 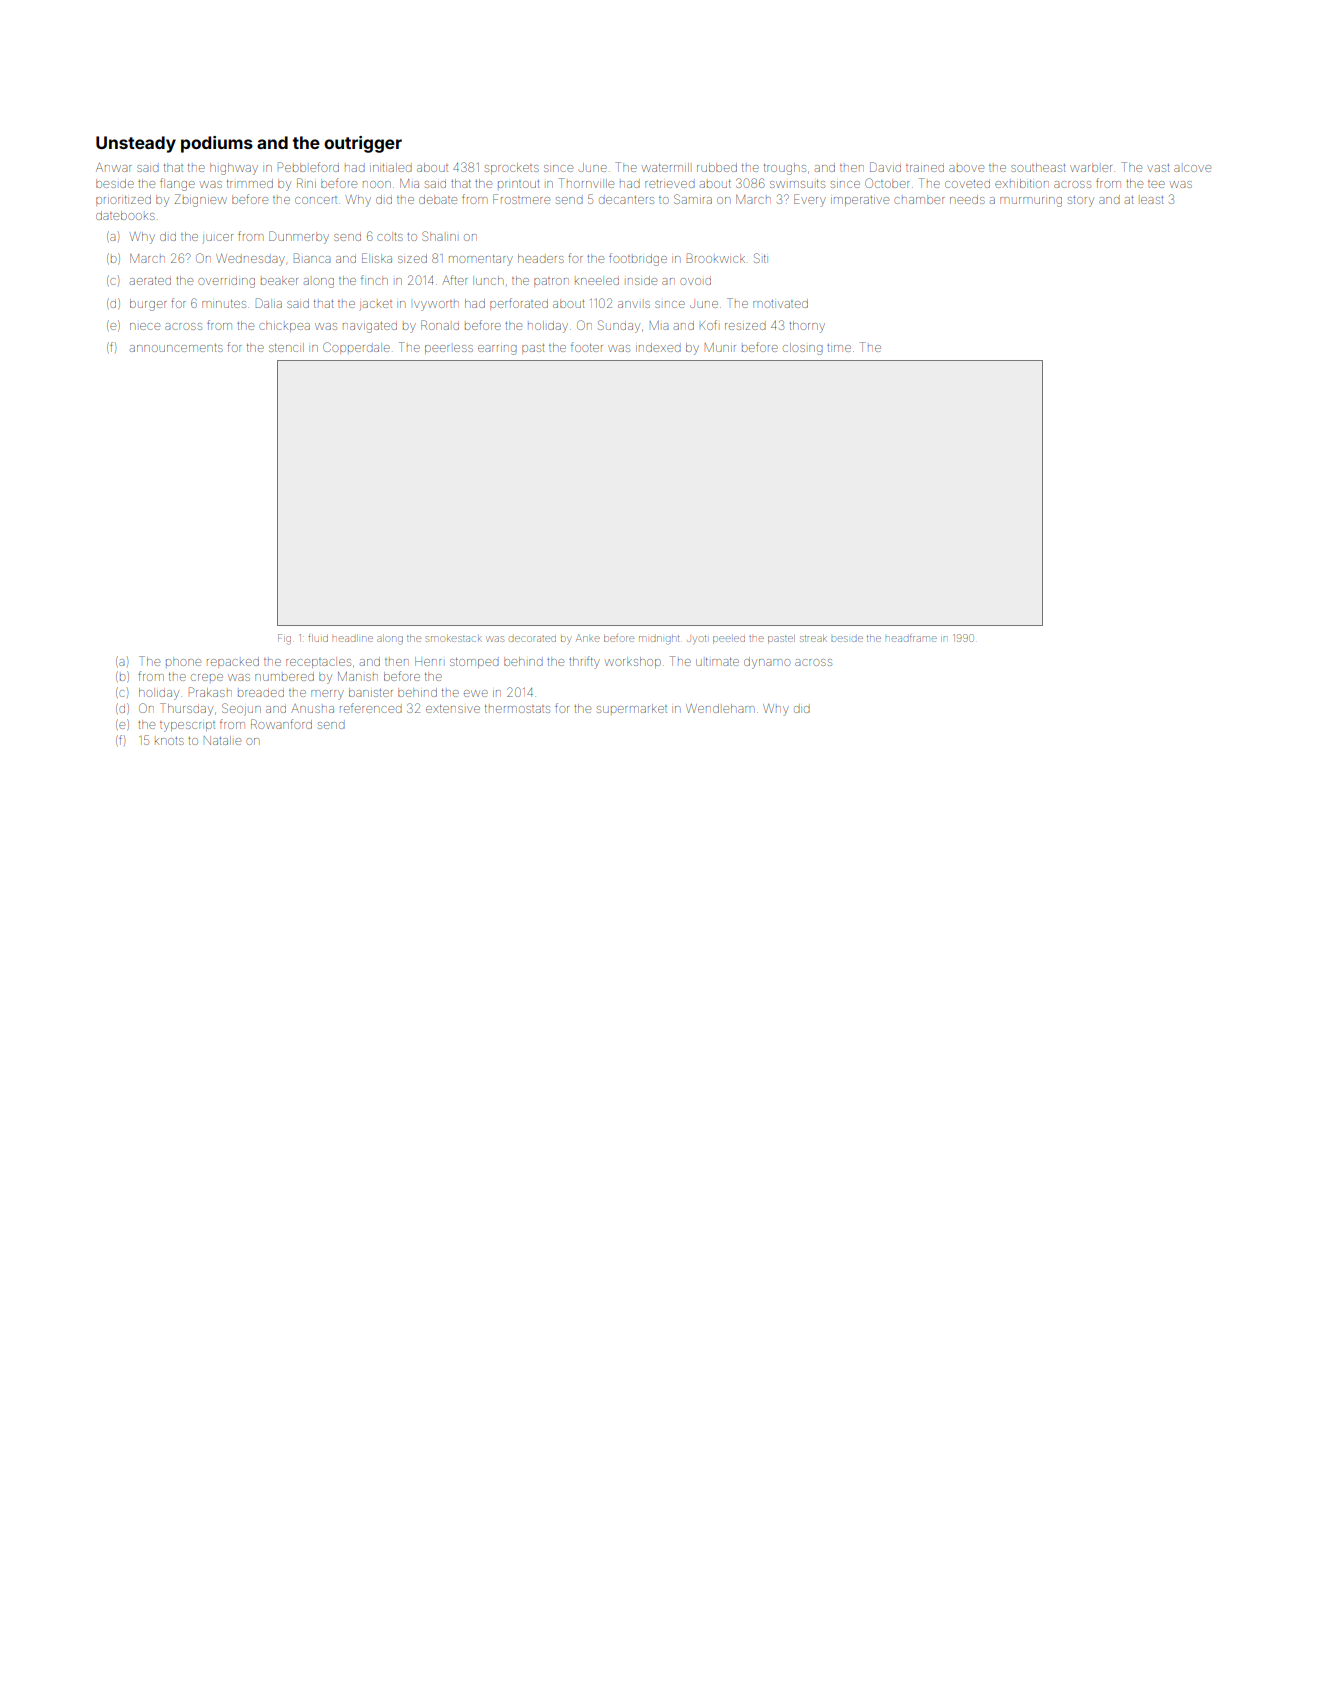 I want to click on Copperdale, so click(x=356, y=348).
